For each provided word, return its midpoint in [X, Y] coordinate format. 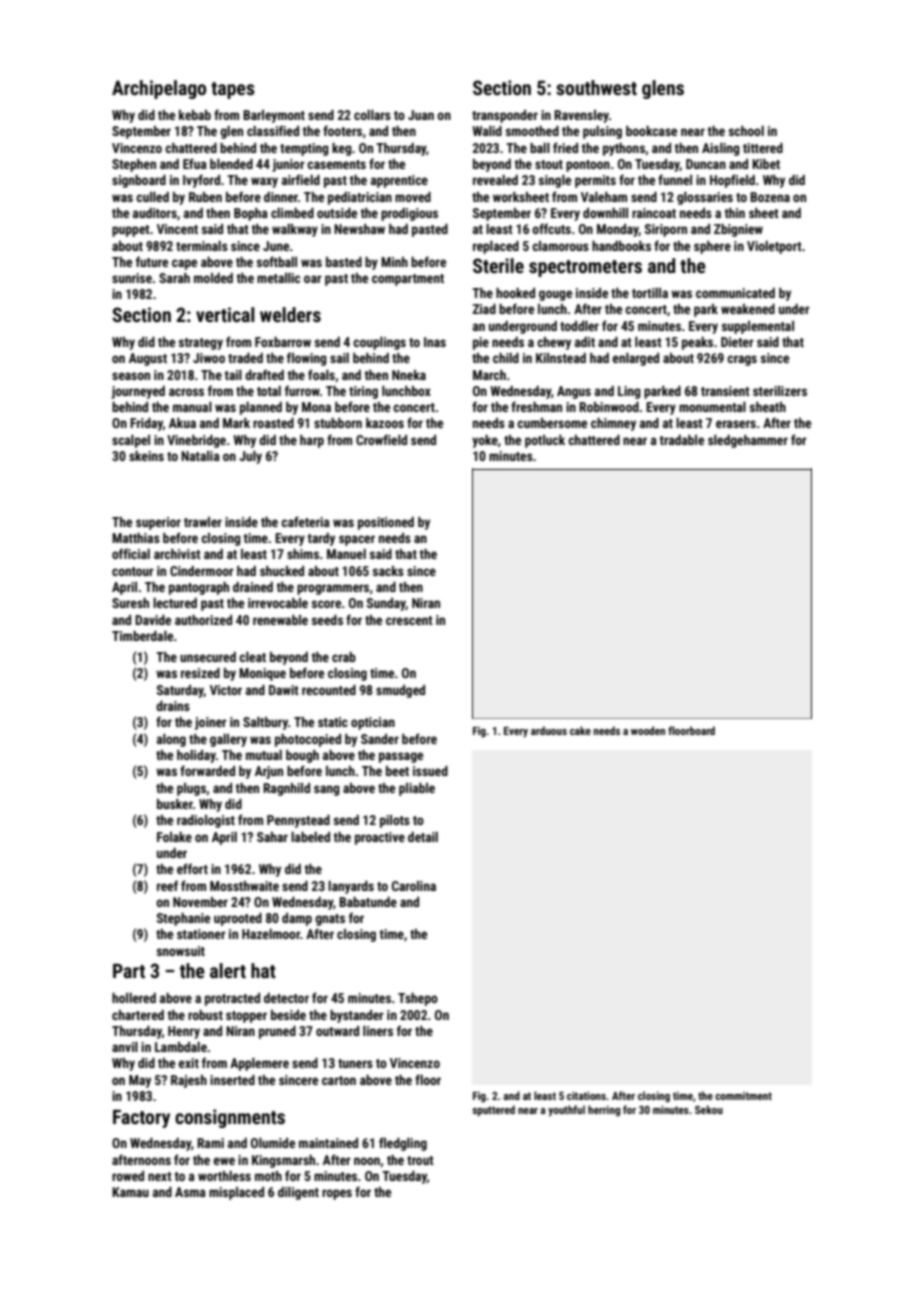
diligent [298, 1193]
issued [430, 771]
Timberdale [142, 636]
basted [344, 262]
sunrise [132, 278]
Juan [421, 115]
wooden [648, 730]
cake [580, 730]
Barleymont [274, 116]
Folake [174, 837]
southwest [596, 87]
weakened [748, 309]
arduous [549, 730]
